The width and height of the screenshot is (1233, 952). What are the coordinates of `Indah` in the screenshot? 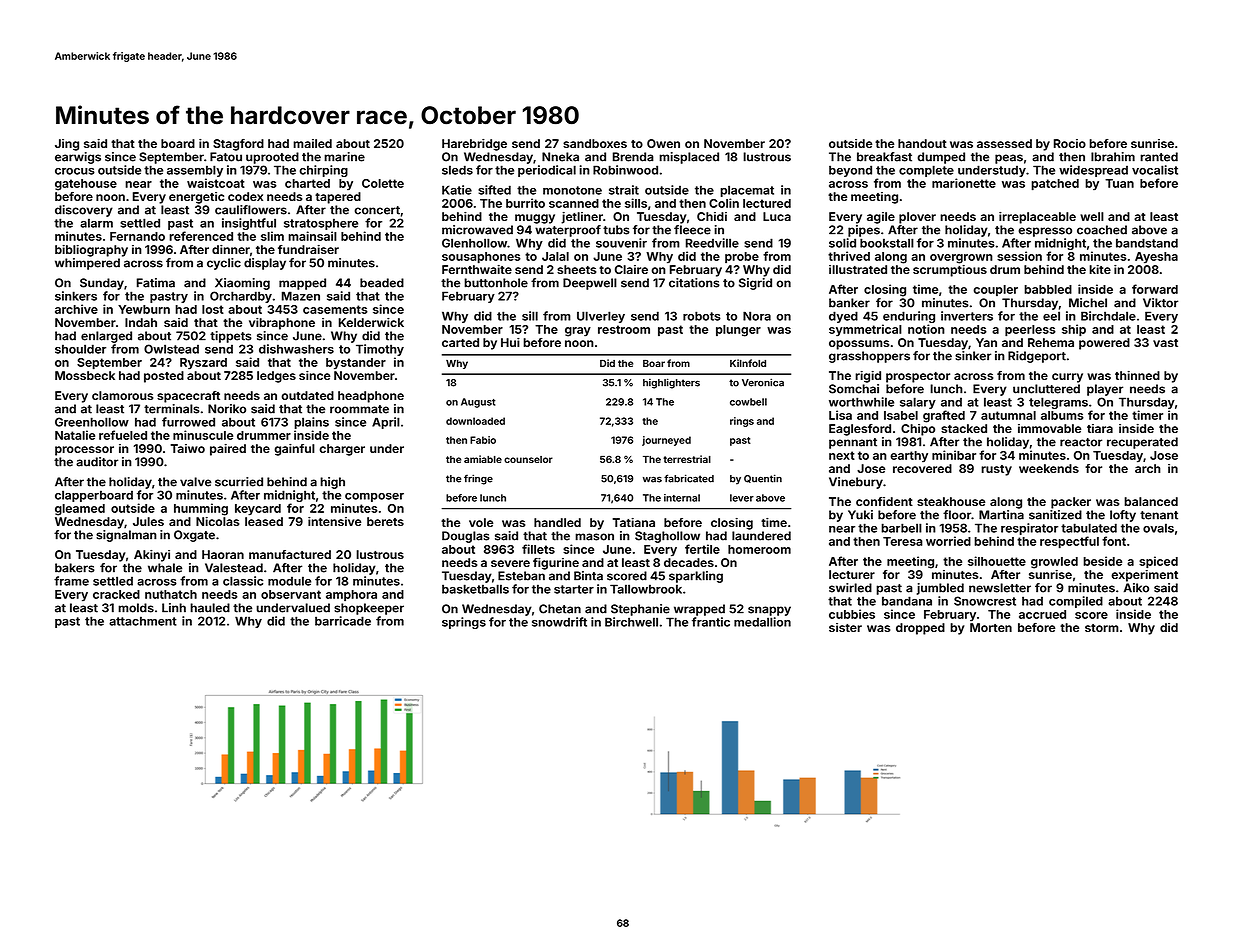 It's located at (141, 322).
